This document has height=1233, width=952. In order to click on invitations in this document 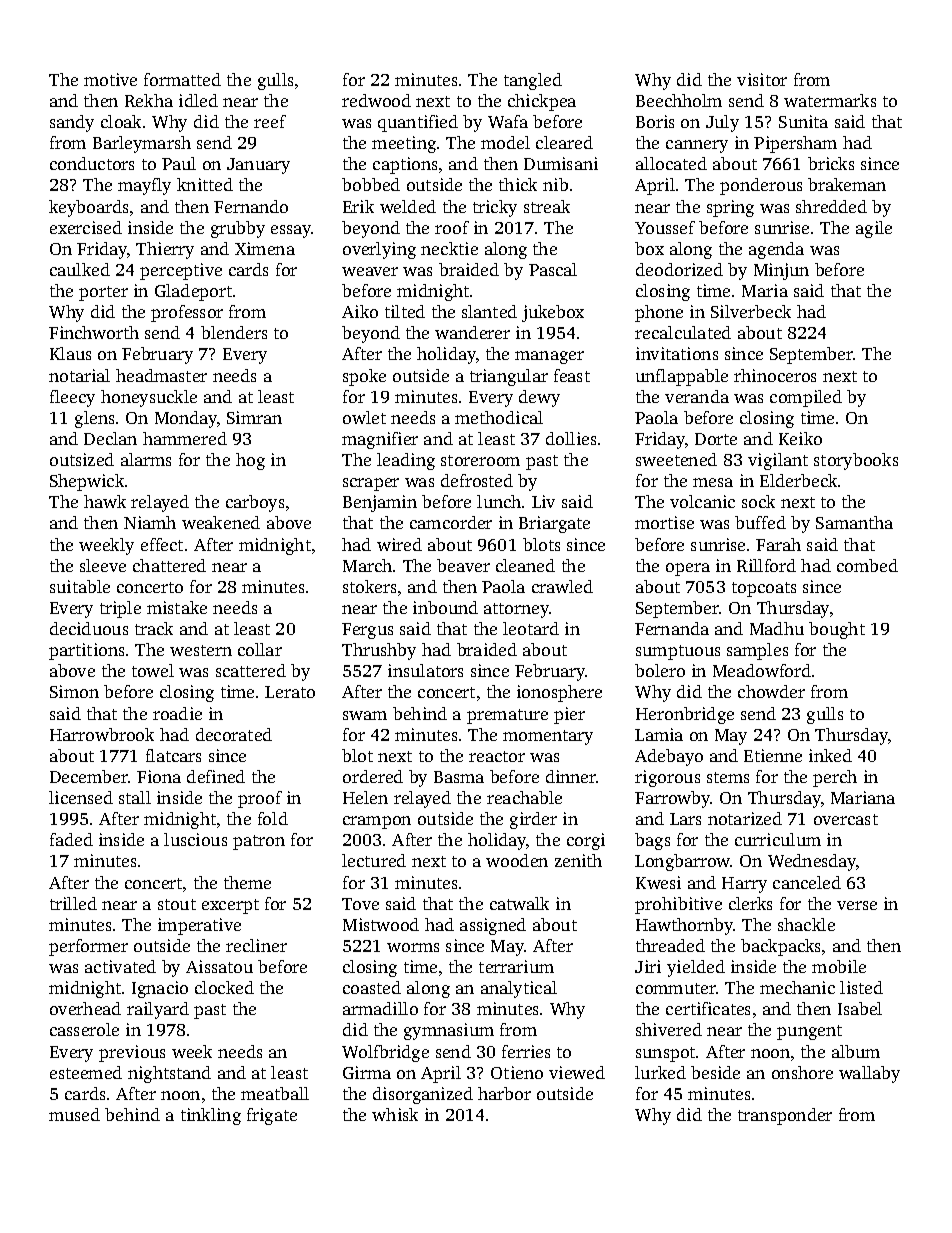, I will do `click(677, 353)`.
